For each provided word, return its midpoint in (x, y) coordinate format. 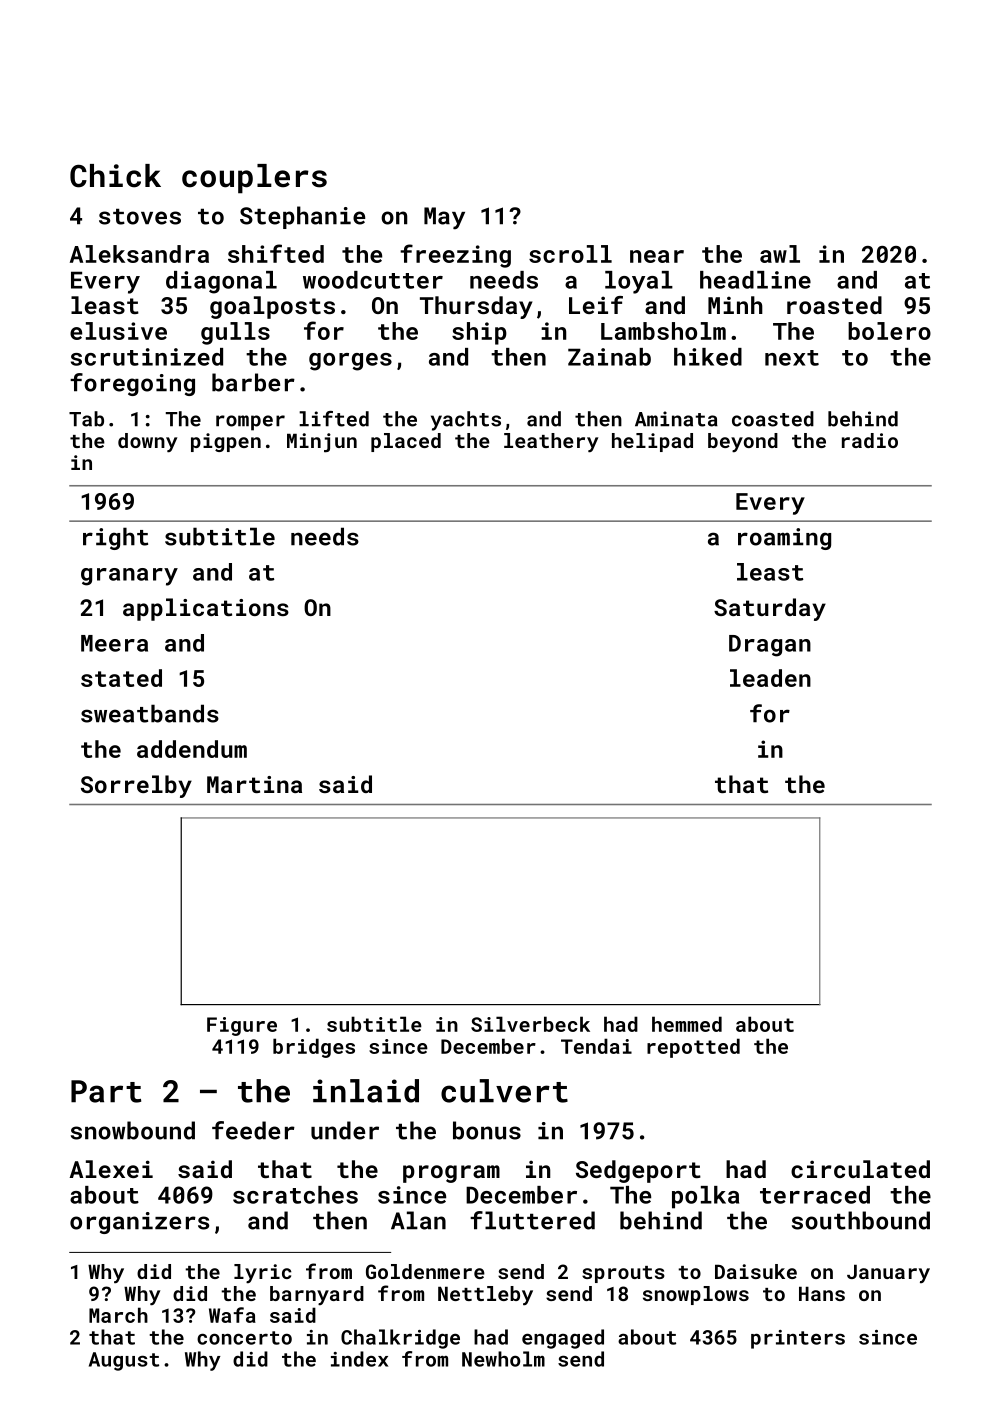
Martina (254, 784)
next (792, 358)
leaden (770, 678)
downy (147, 443)
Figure (242, 1026)
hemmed (687, 1024)
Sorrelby (136, 786)
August (124, 1361)
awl (780, 254)
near (657, 256)
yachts (466, 421)
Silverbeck (530, 1024)
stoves (140, 217)
